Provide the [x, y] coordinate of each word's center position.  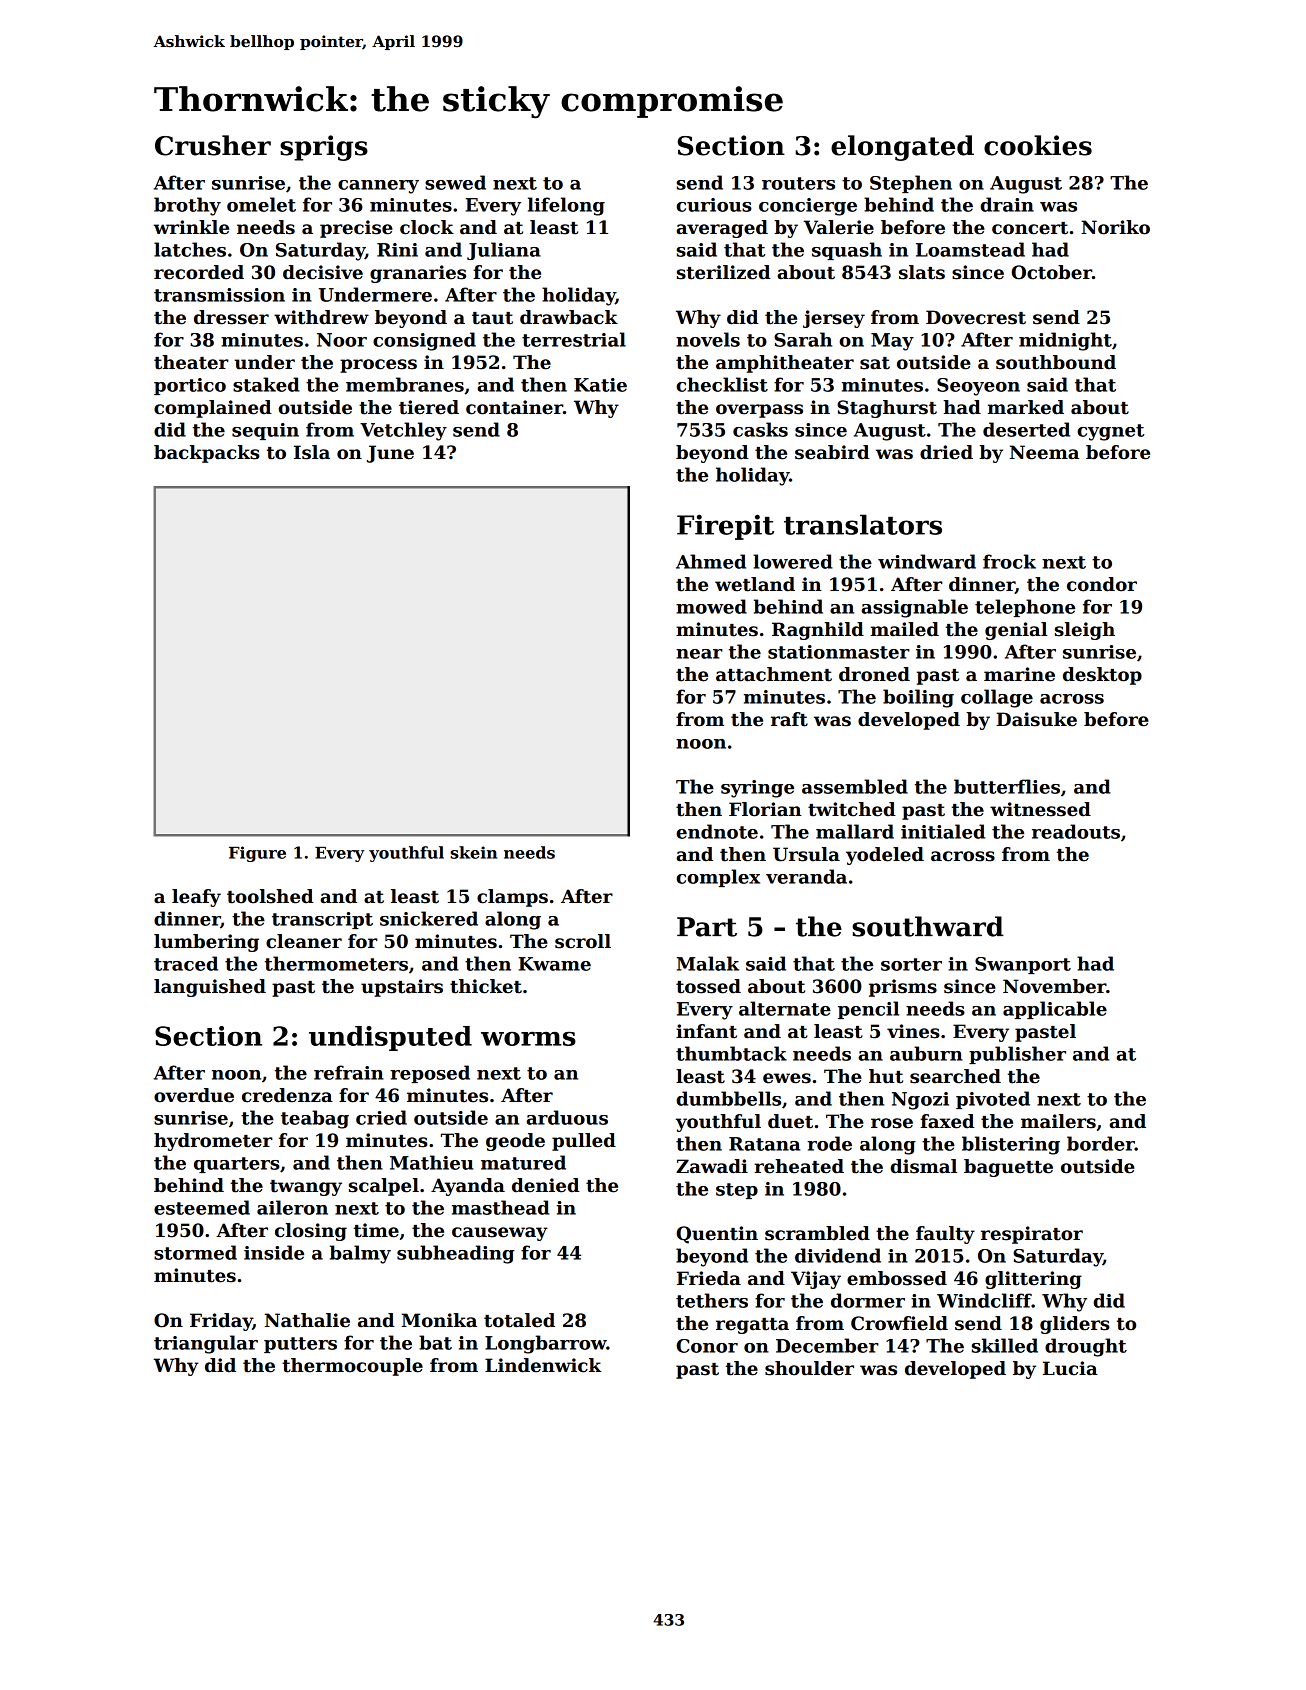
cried [381, 1117]
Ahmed [711, 561]
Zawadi [712, 1166]
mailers [1058, 1121]
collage [997, 698]
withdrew [321, 317]
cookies [1038, 145]
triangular [206, 1344]
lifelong [566, 206]
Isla [312, 452]
